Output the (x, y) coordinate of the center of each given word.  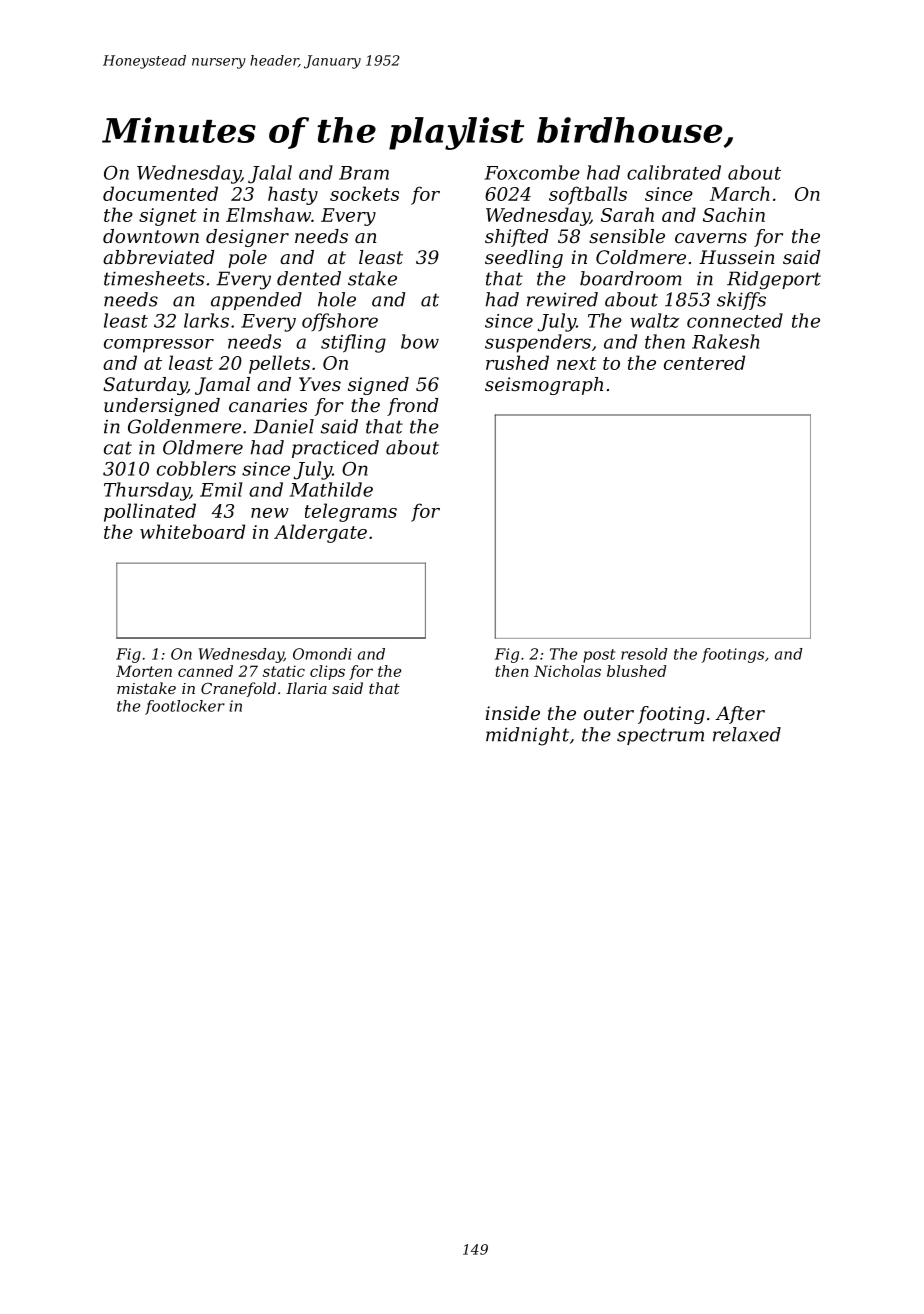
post (599, 656)
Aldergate (320, 533)
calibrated (674, 172)
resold (644, 654)
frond (412, 407)
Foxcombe (532, 172)
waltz (654, 320)
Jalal (270, 174)
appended (256, 301)
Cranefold (238, 689)
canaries (268, 405)
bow (420, 341)
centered (704, 362)
